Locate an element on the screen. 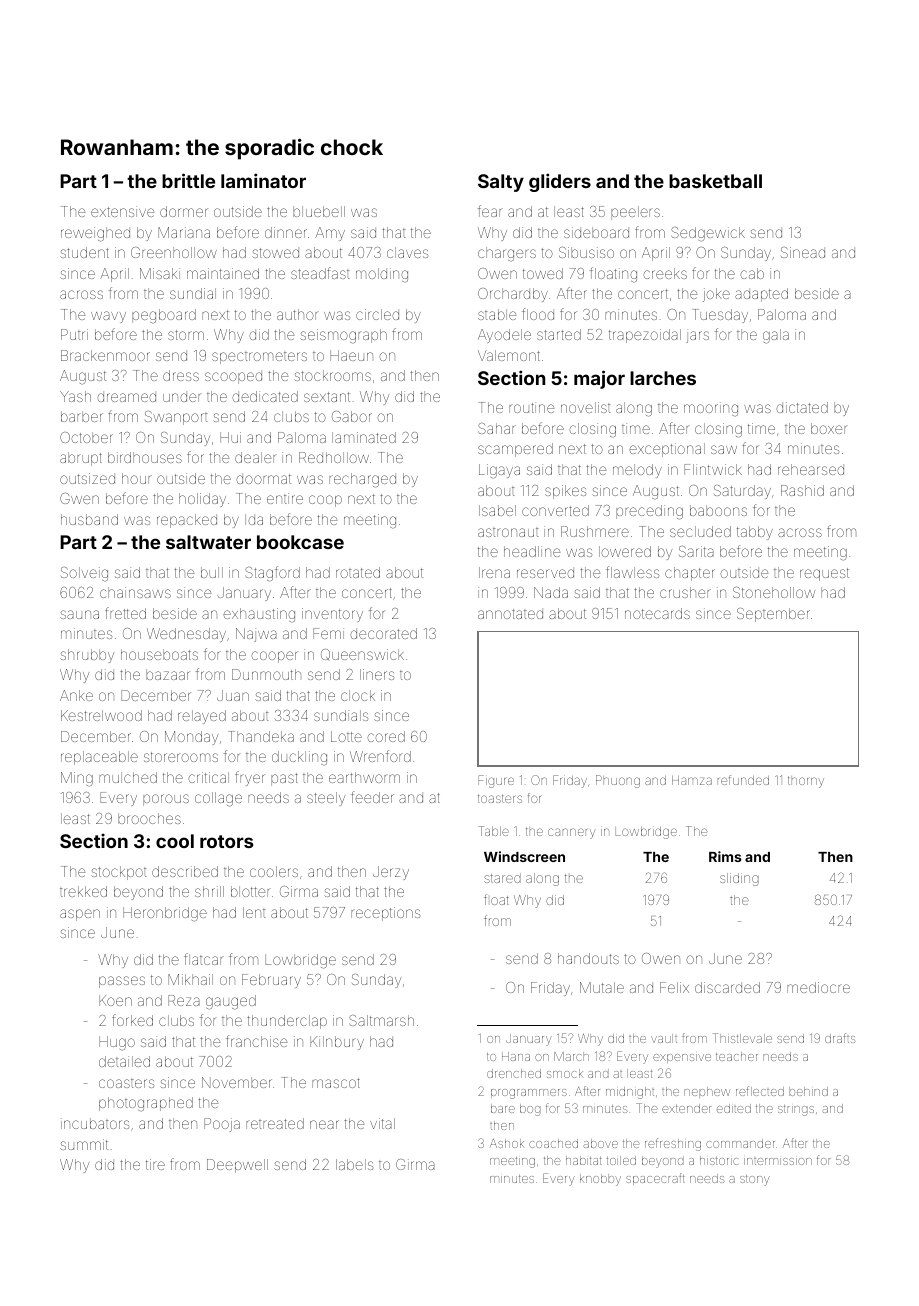  brittle is located at coordinates (188, 180).
